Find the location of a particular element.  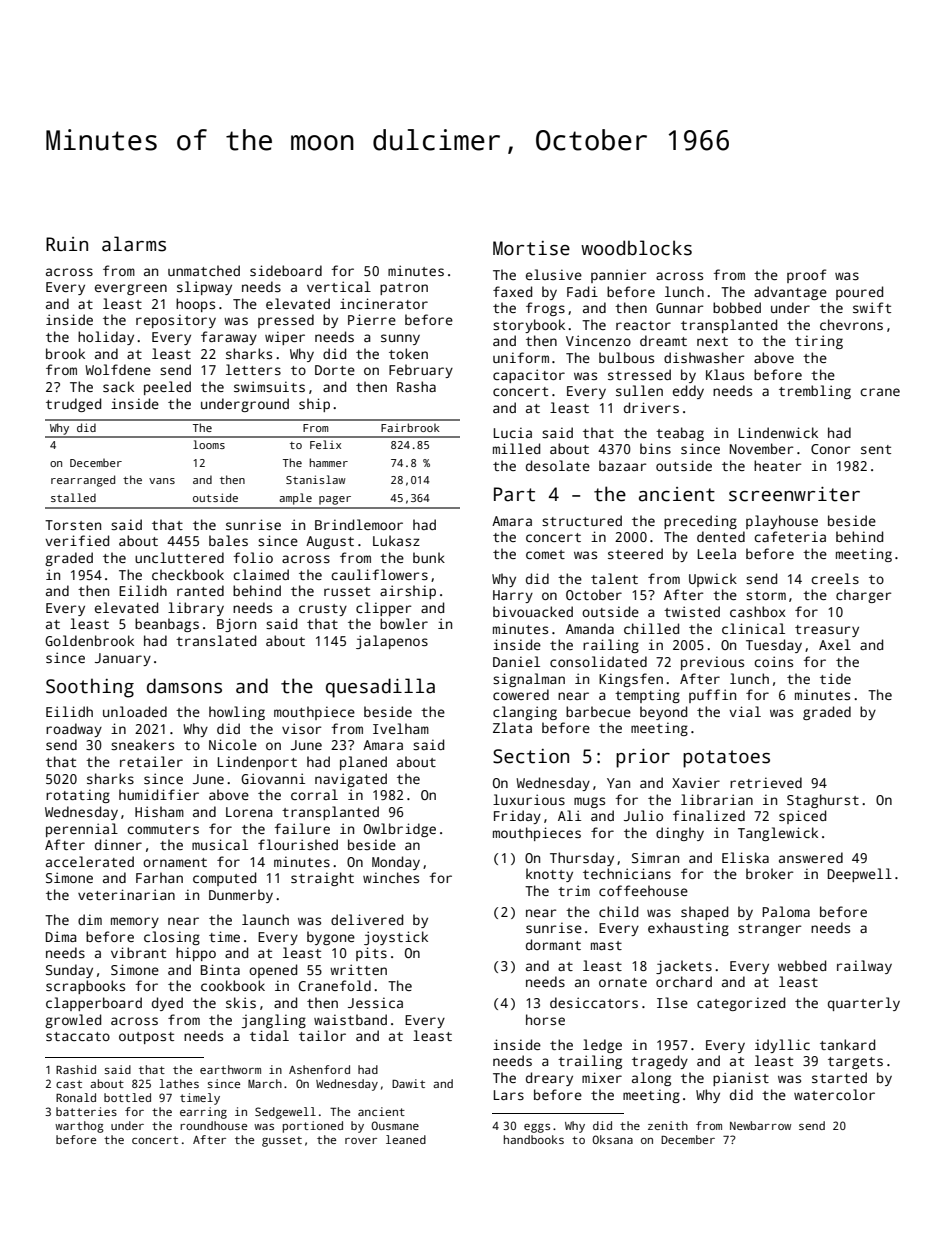

coins is located at coordinates (773, 661).
